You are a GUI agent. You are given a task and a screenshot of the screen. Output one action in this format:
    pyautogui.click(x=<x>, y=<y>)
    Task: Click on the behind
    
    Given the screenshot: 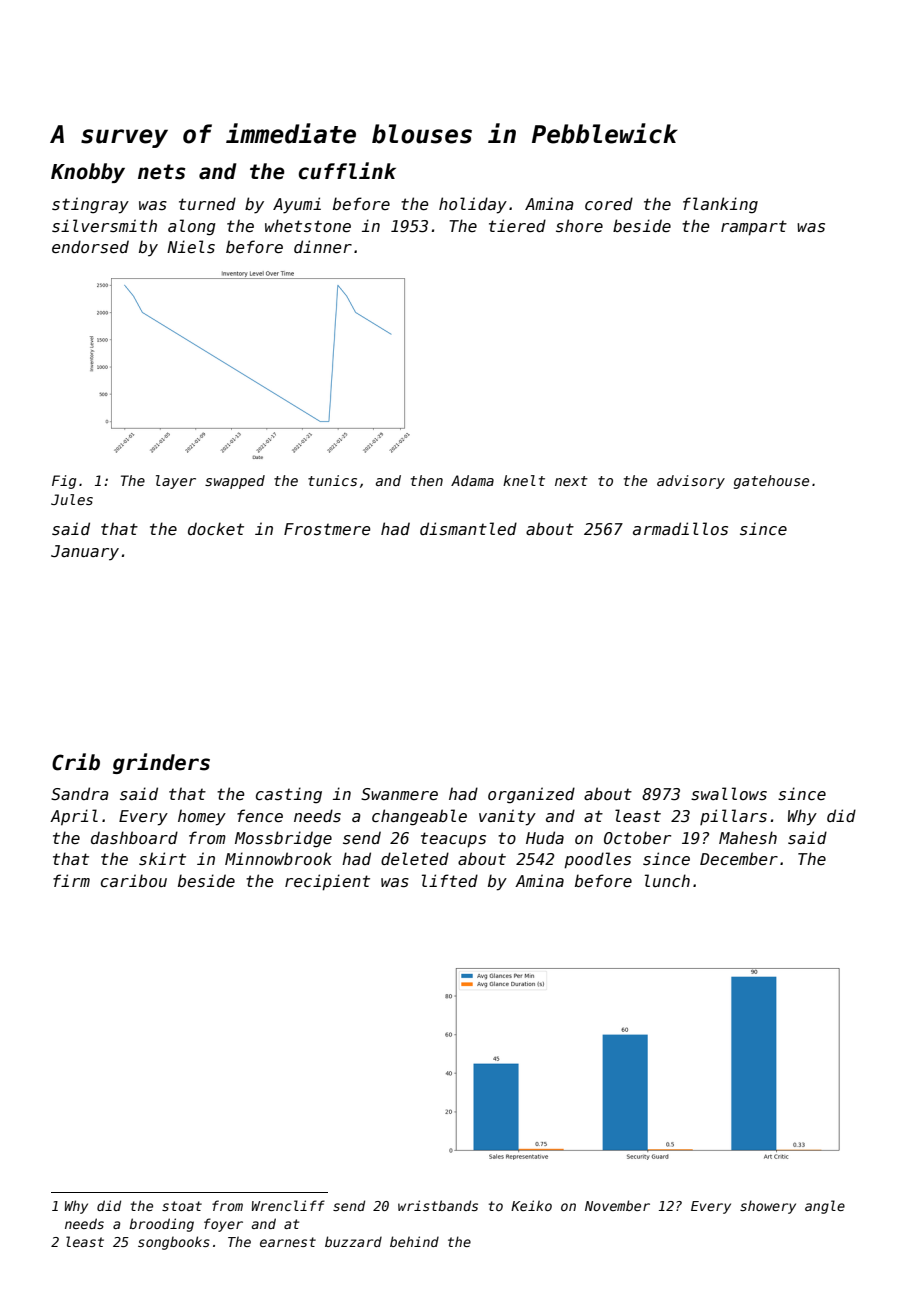 What is the action you would take?
    pyautogui.click(x=414, y=1241)
